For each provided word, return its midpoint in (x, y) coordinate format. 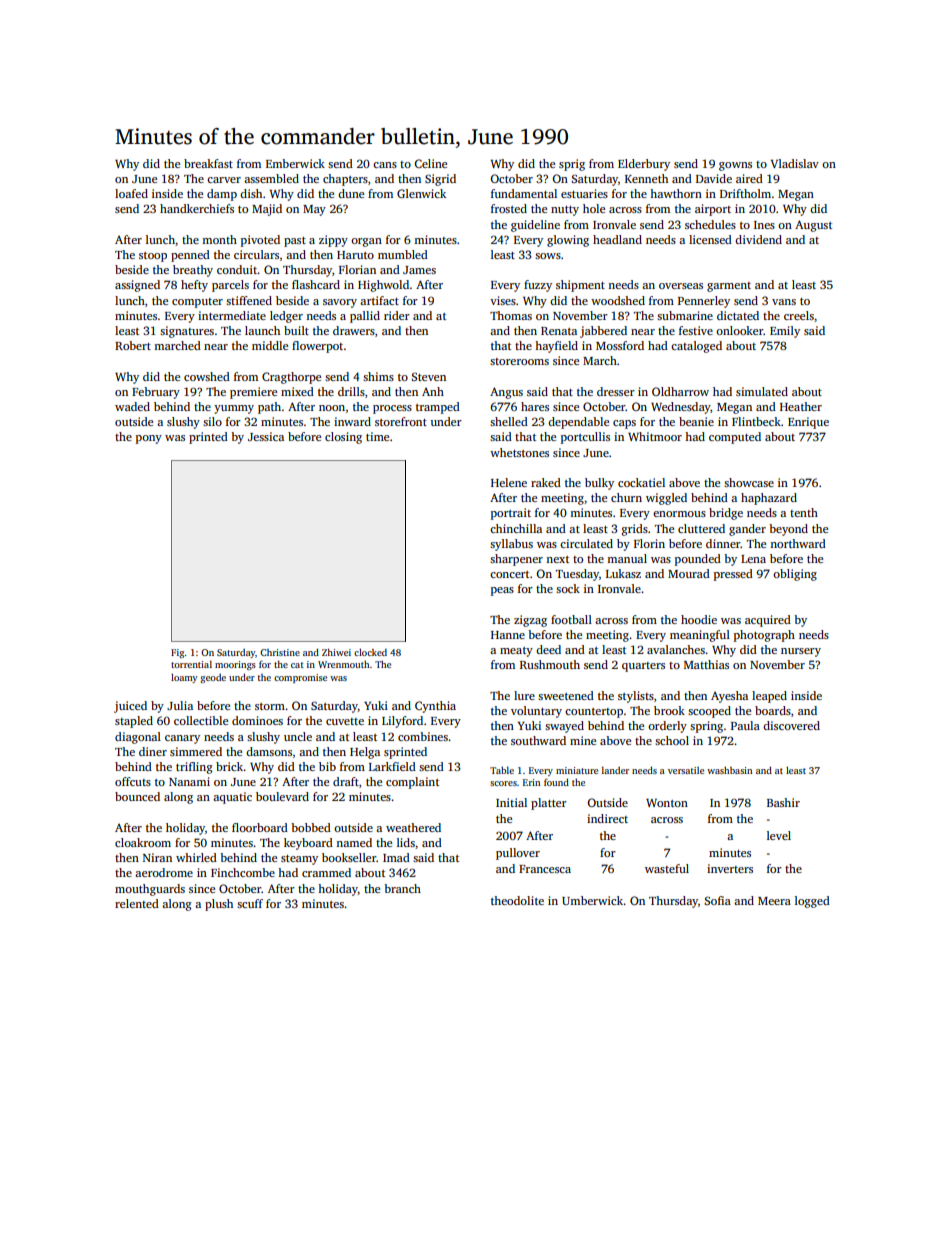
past (295, 242)
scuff (250, 903)
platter (549, 804)
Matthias (706, 664)
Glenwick (421, 193)
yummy (234, 409)
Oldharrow (680, 391)
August (813, 226)
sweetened (566, 695)
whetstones (519, 452)
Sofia (717, 900)
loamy (184, 678)
